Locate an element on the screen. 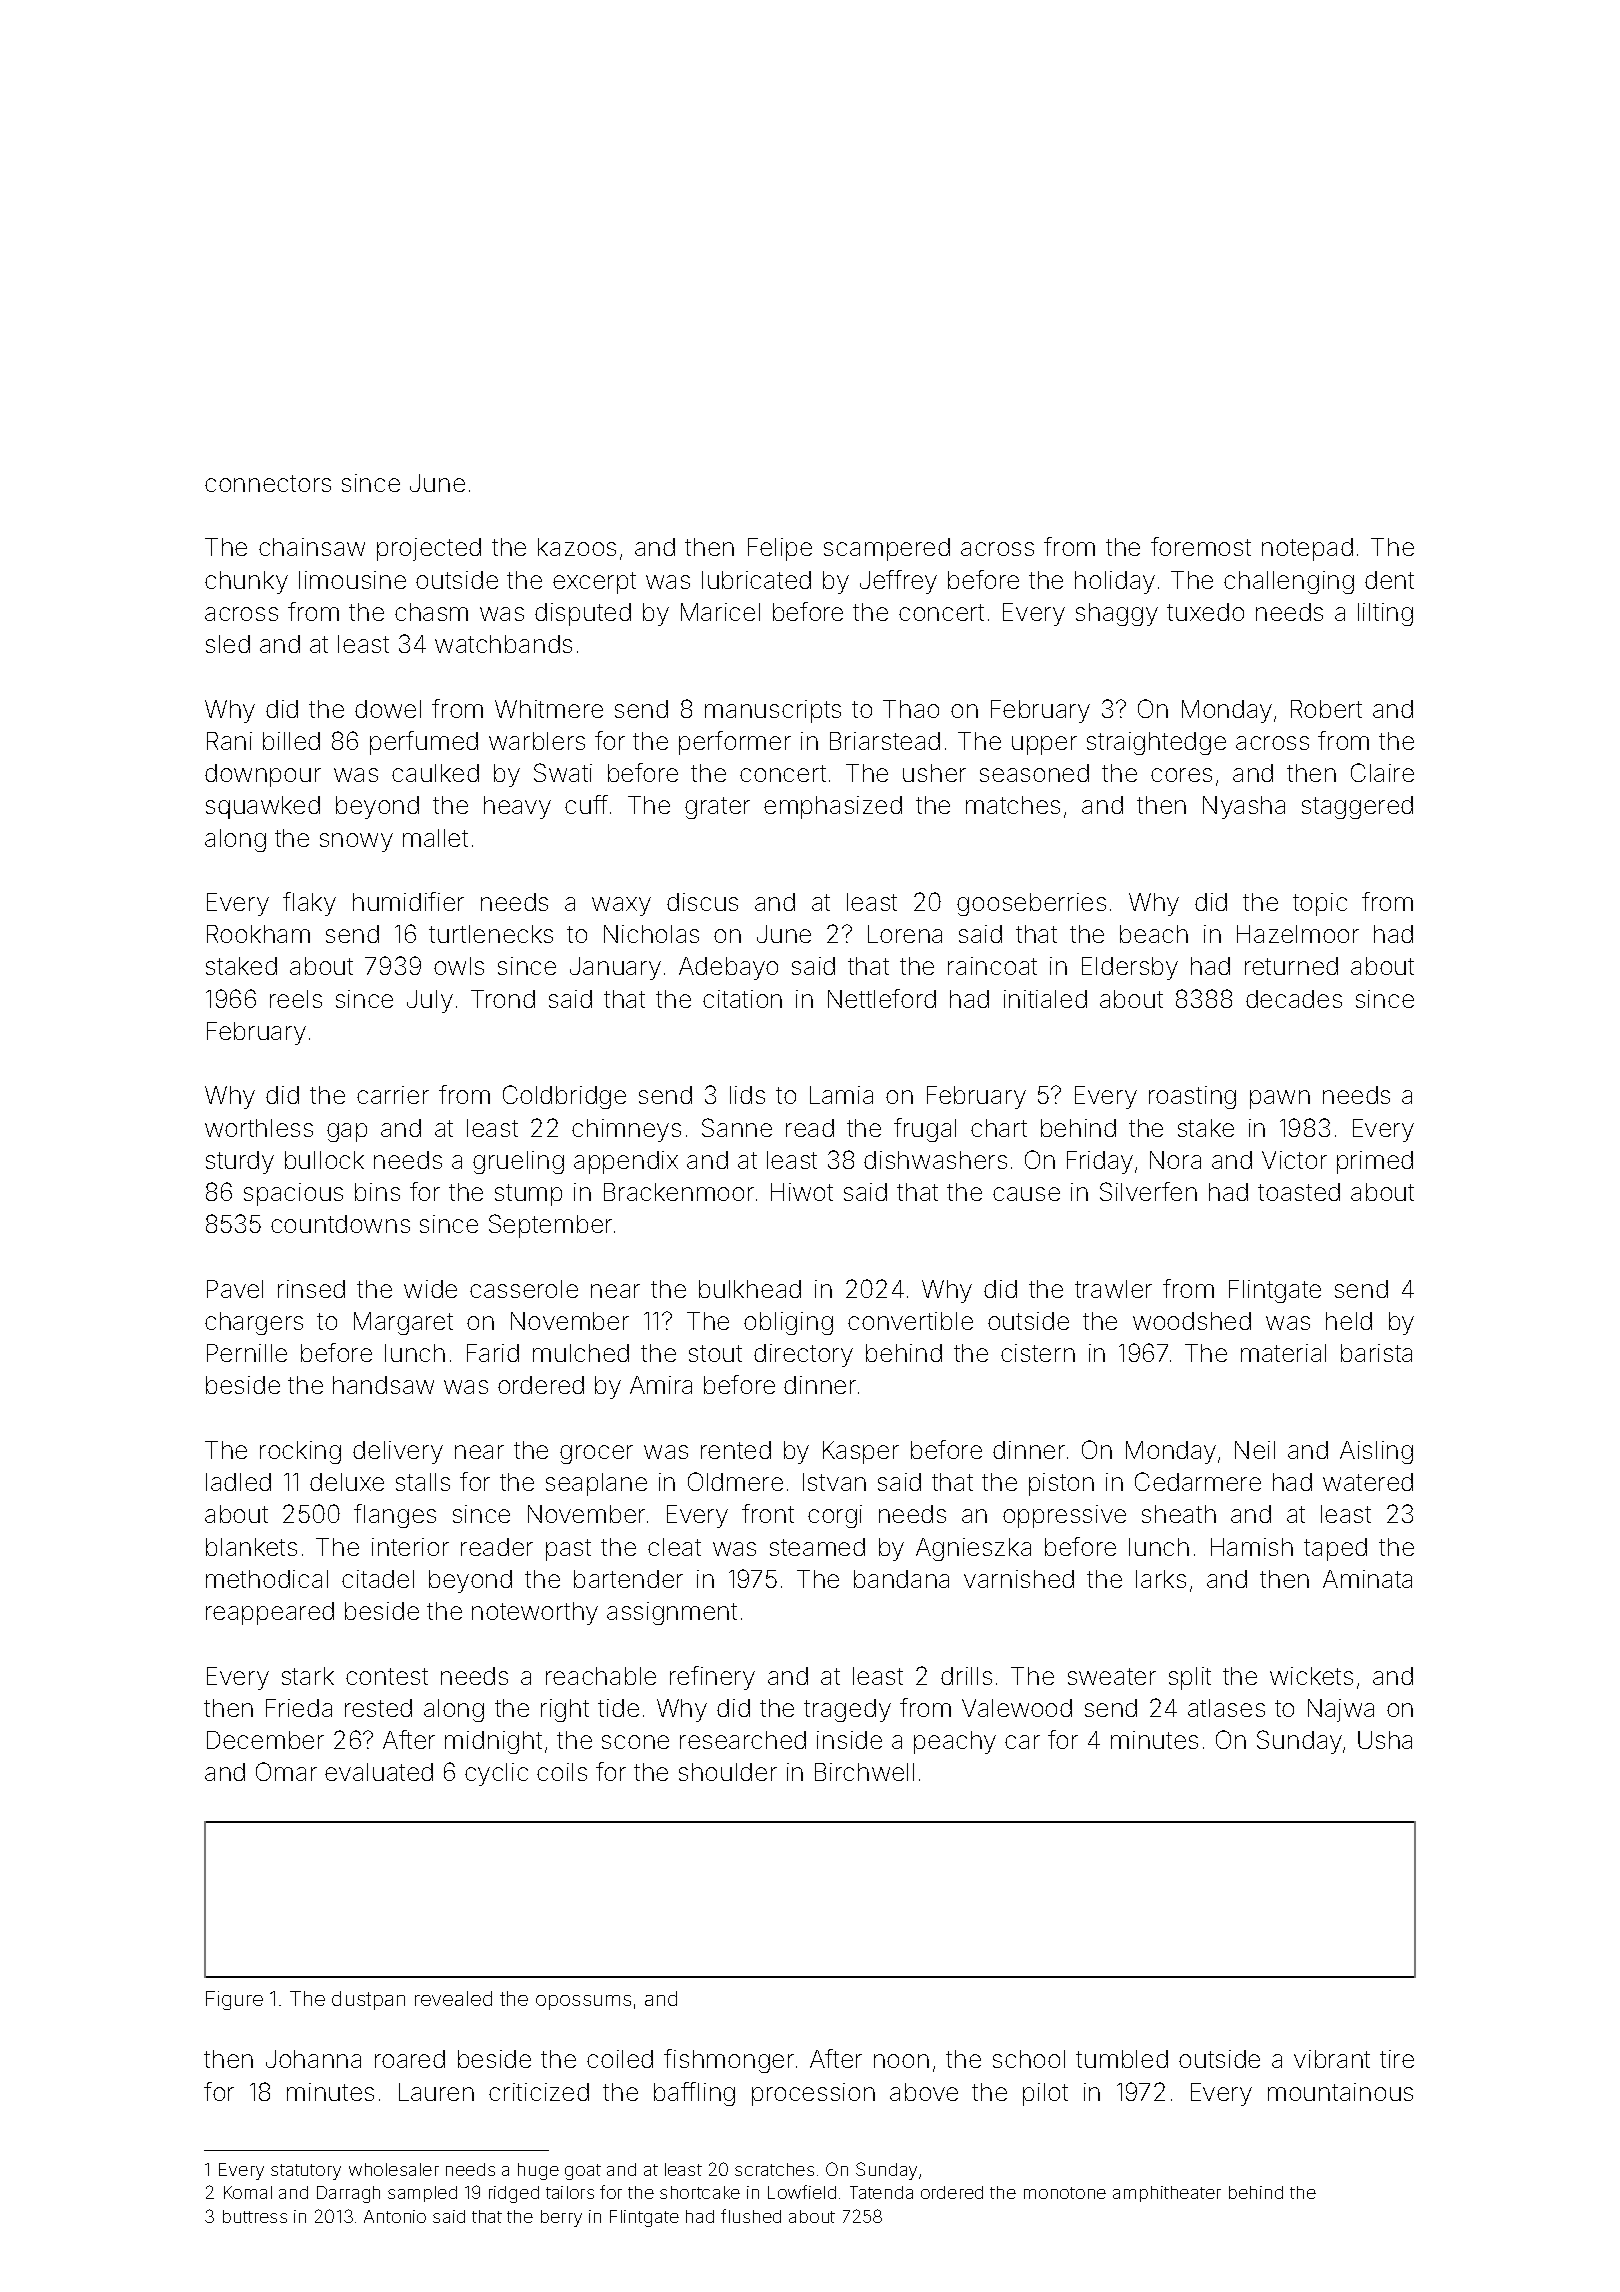  mountainous is located at coordinates (1340, 2092).
